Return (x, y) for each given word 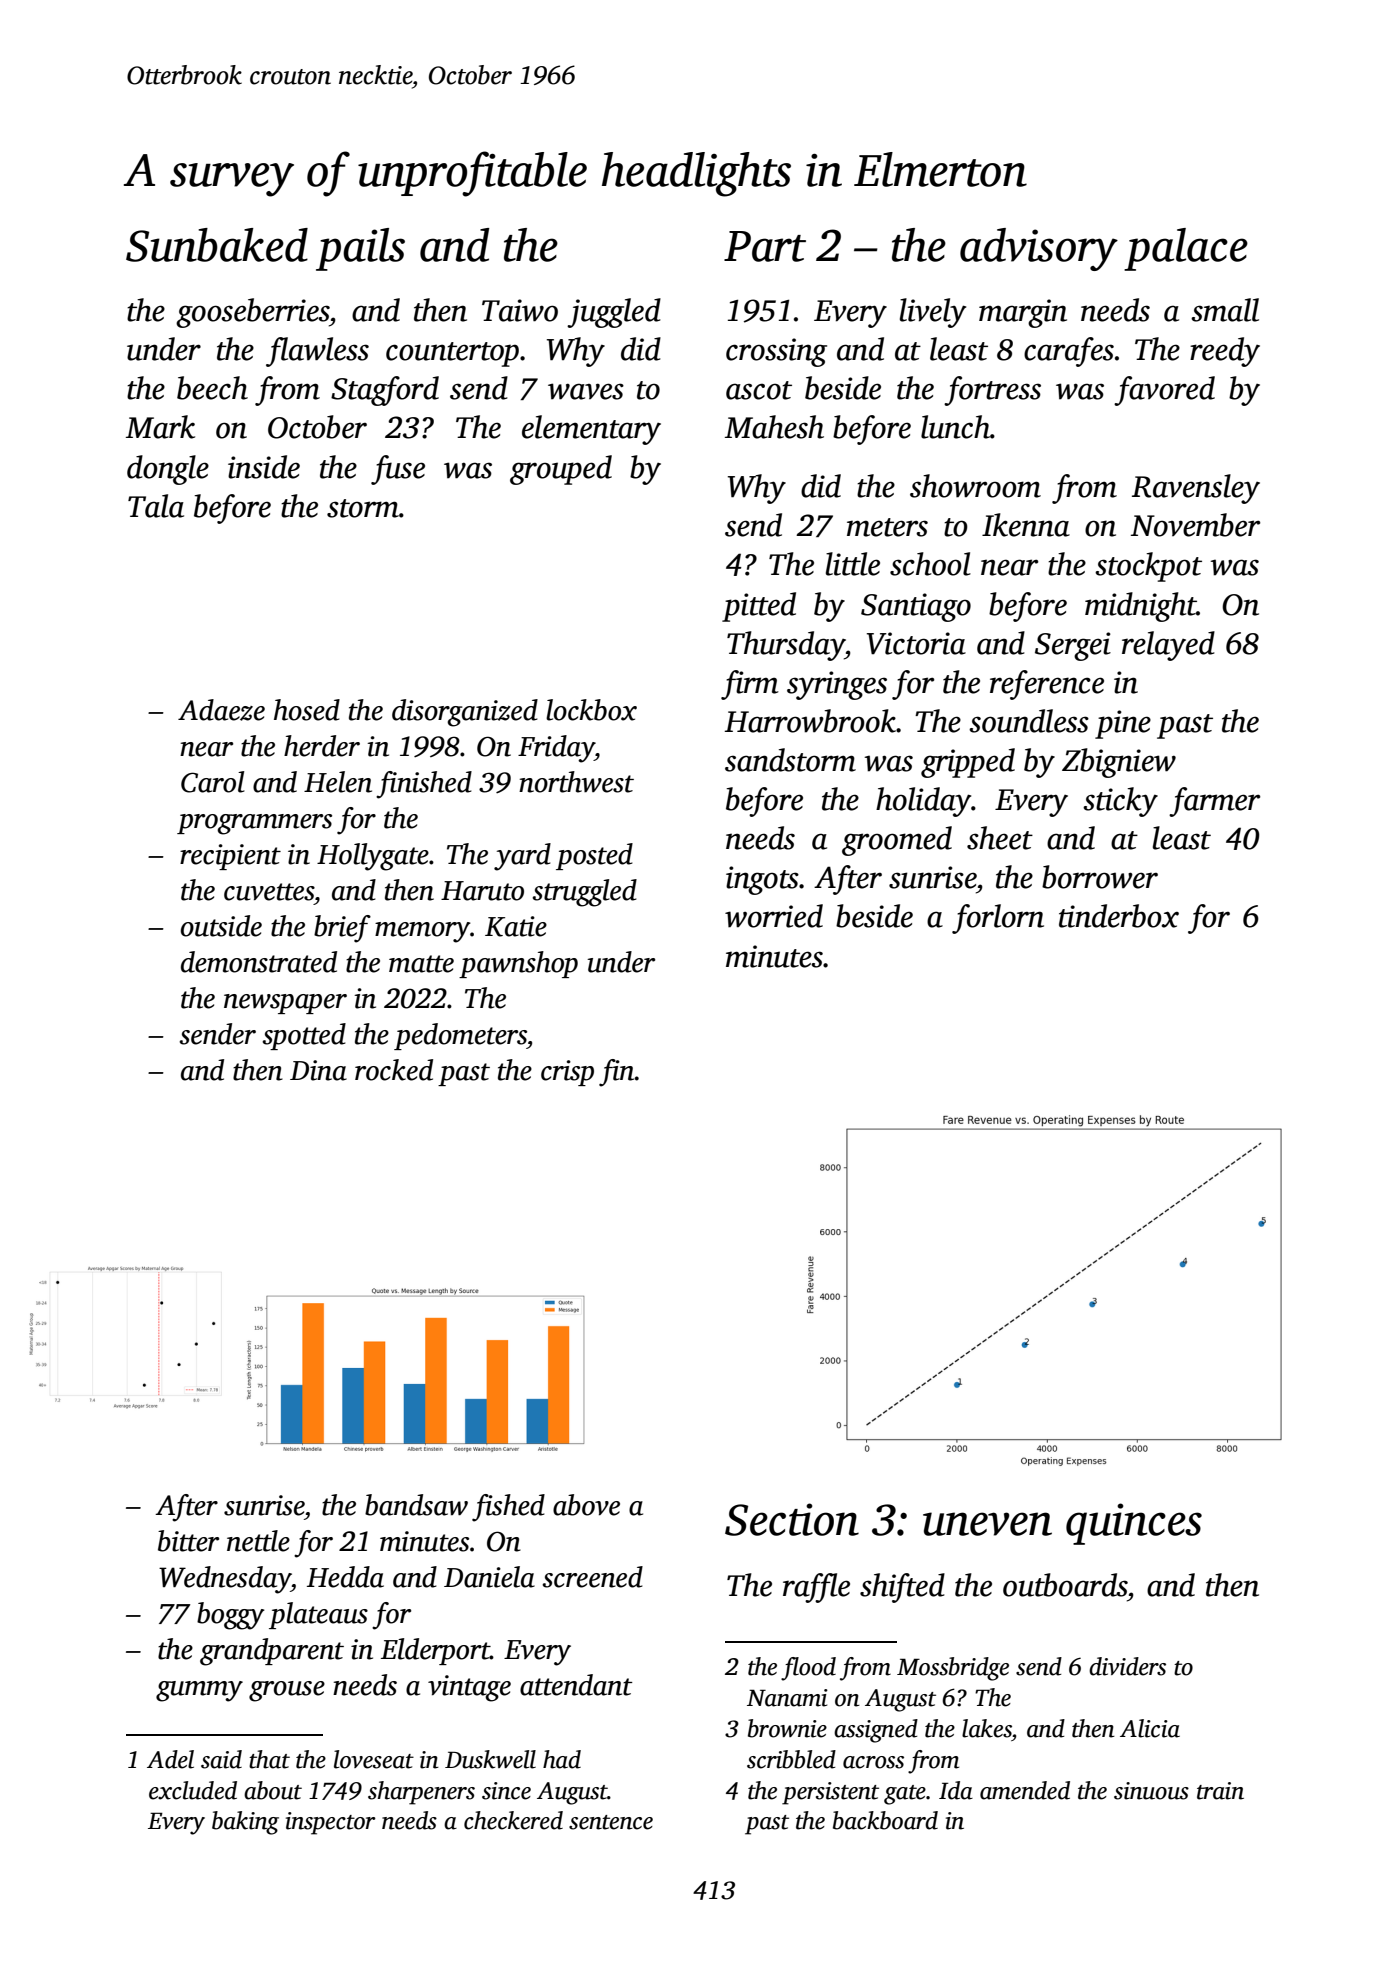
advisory (1039, 249)
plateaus (318, 1615)
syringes (837, 685)
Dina (318, 1070)
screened (592, 1577)
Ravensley (1196, 489)
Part (765, 246)
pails (360, 249)
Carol (213, 782)
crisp (567, 1073)
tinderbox (1119, 916)
